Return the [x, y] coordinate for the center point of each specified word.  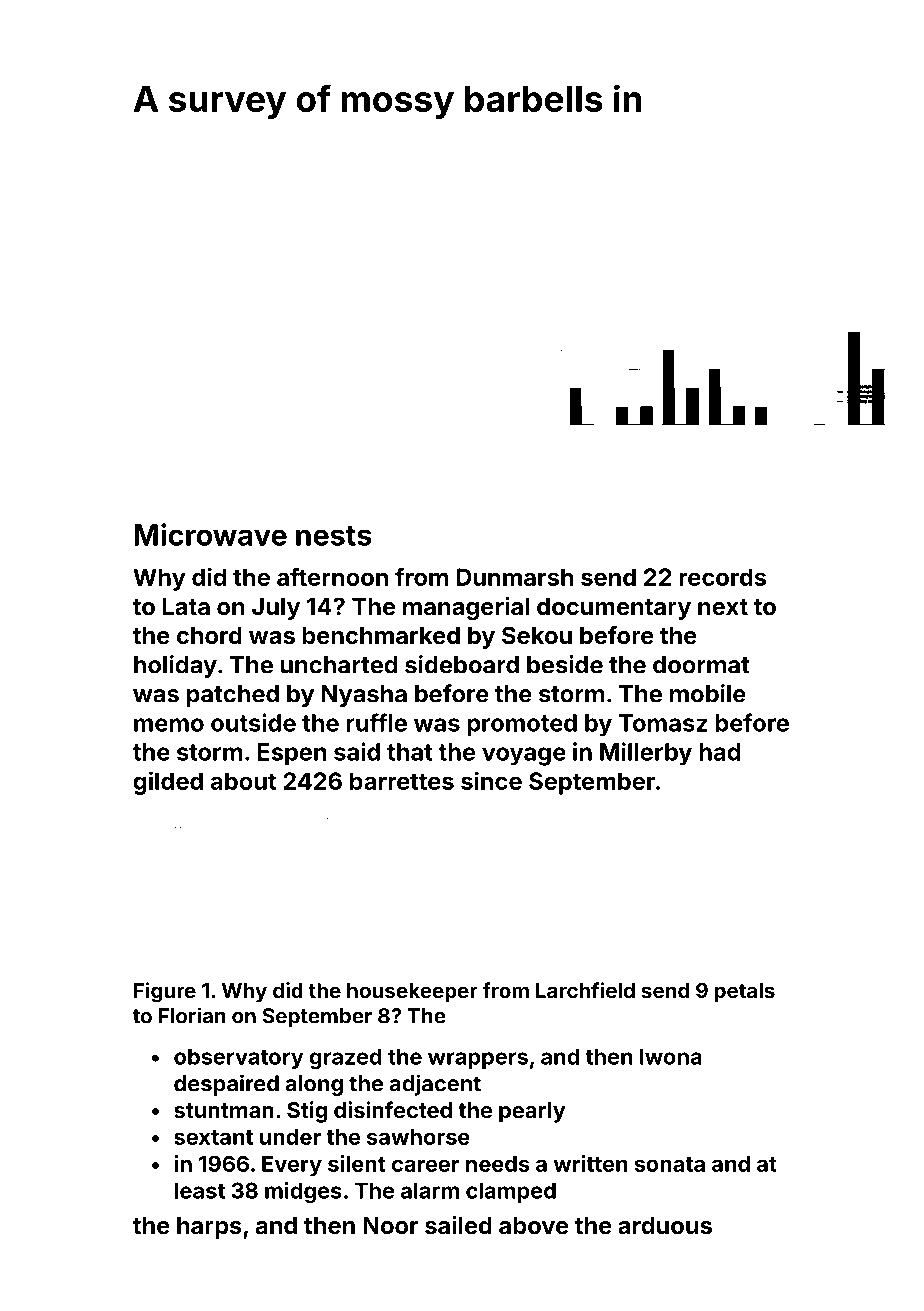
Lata [186, 606]
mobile [708, 693]
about [243, 781]
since [491, 780]
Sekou [537, 635]
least [200, 1190]
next [723, 607]
